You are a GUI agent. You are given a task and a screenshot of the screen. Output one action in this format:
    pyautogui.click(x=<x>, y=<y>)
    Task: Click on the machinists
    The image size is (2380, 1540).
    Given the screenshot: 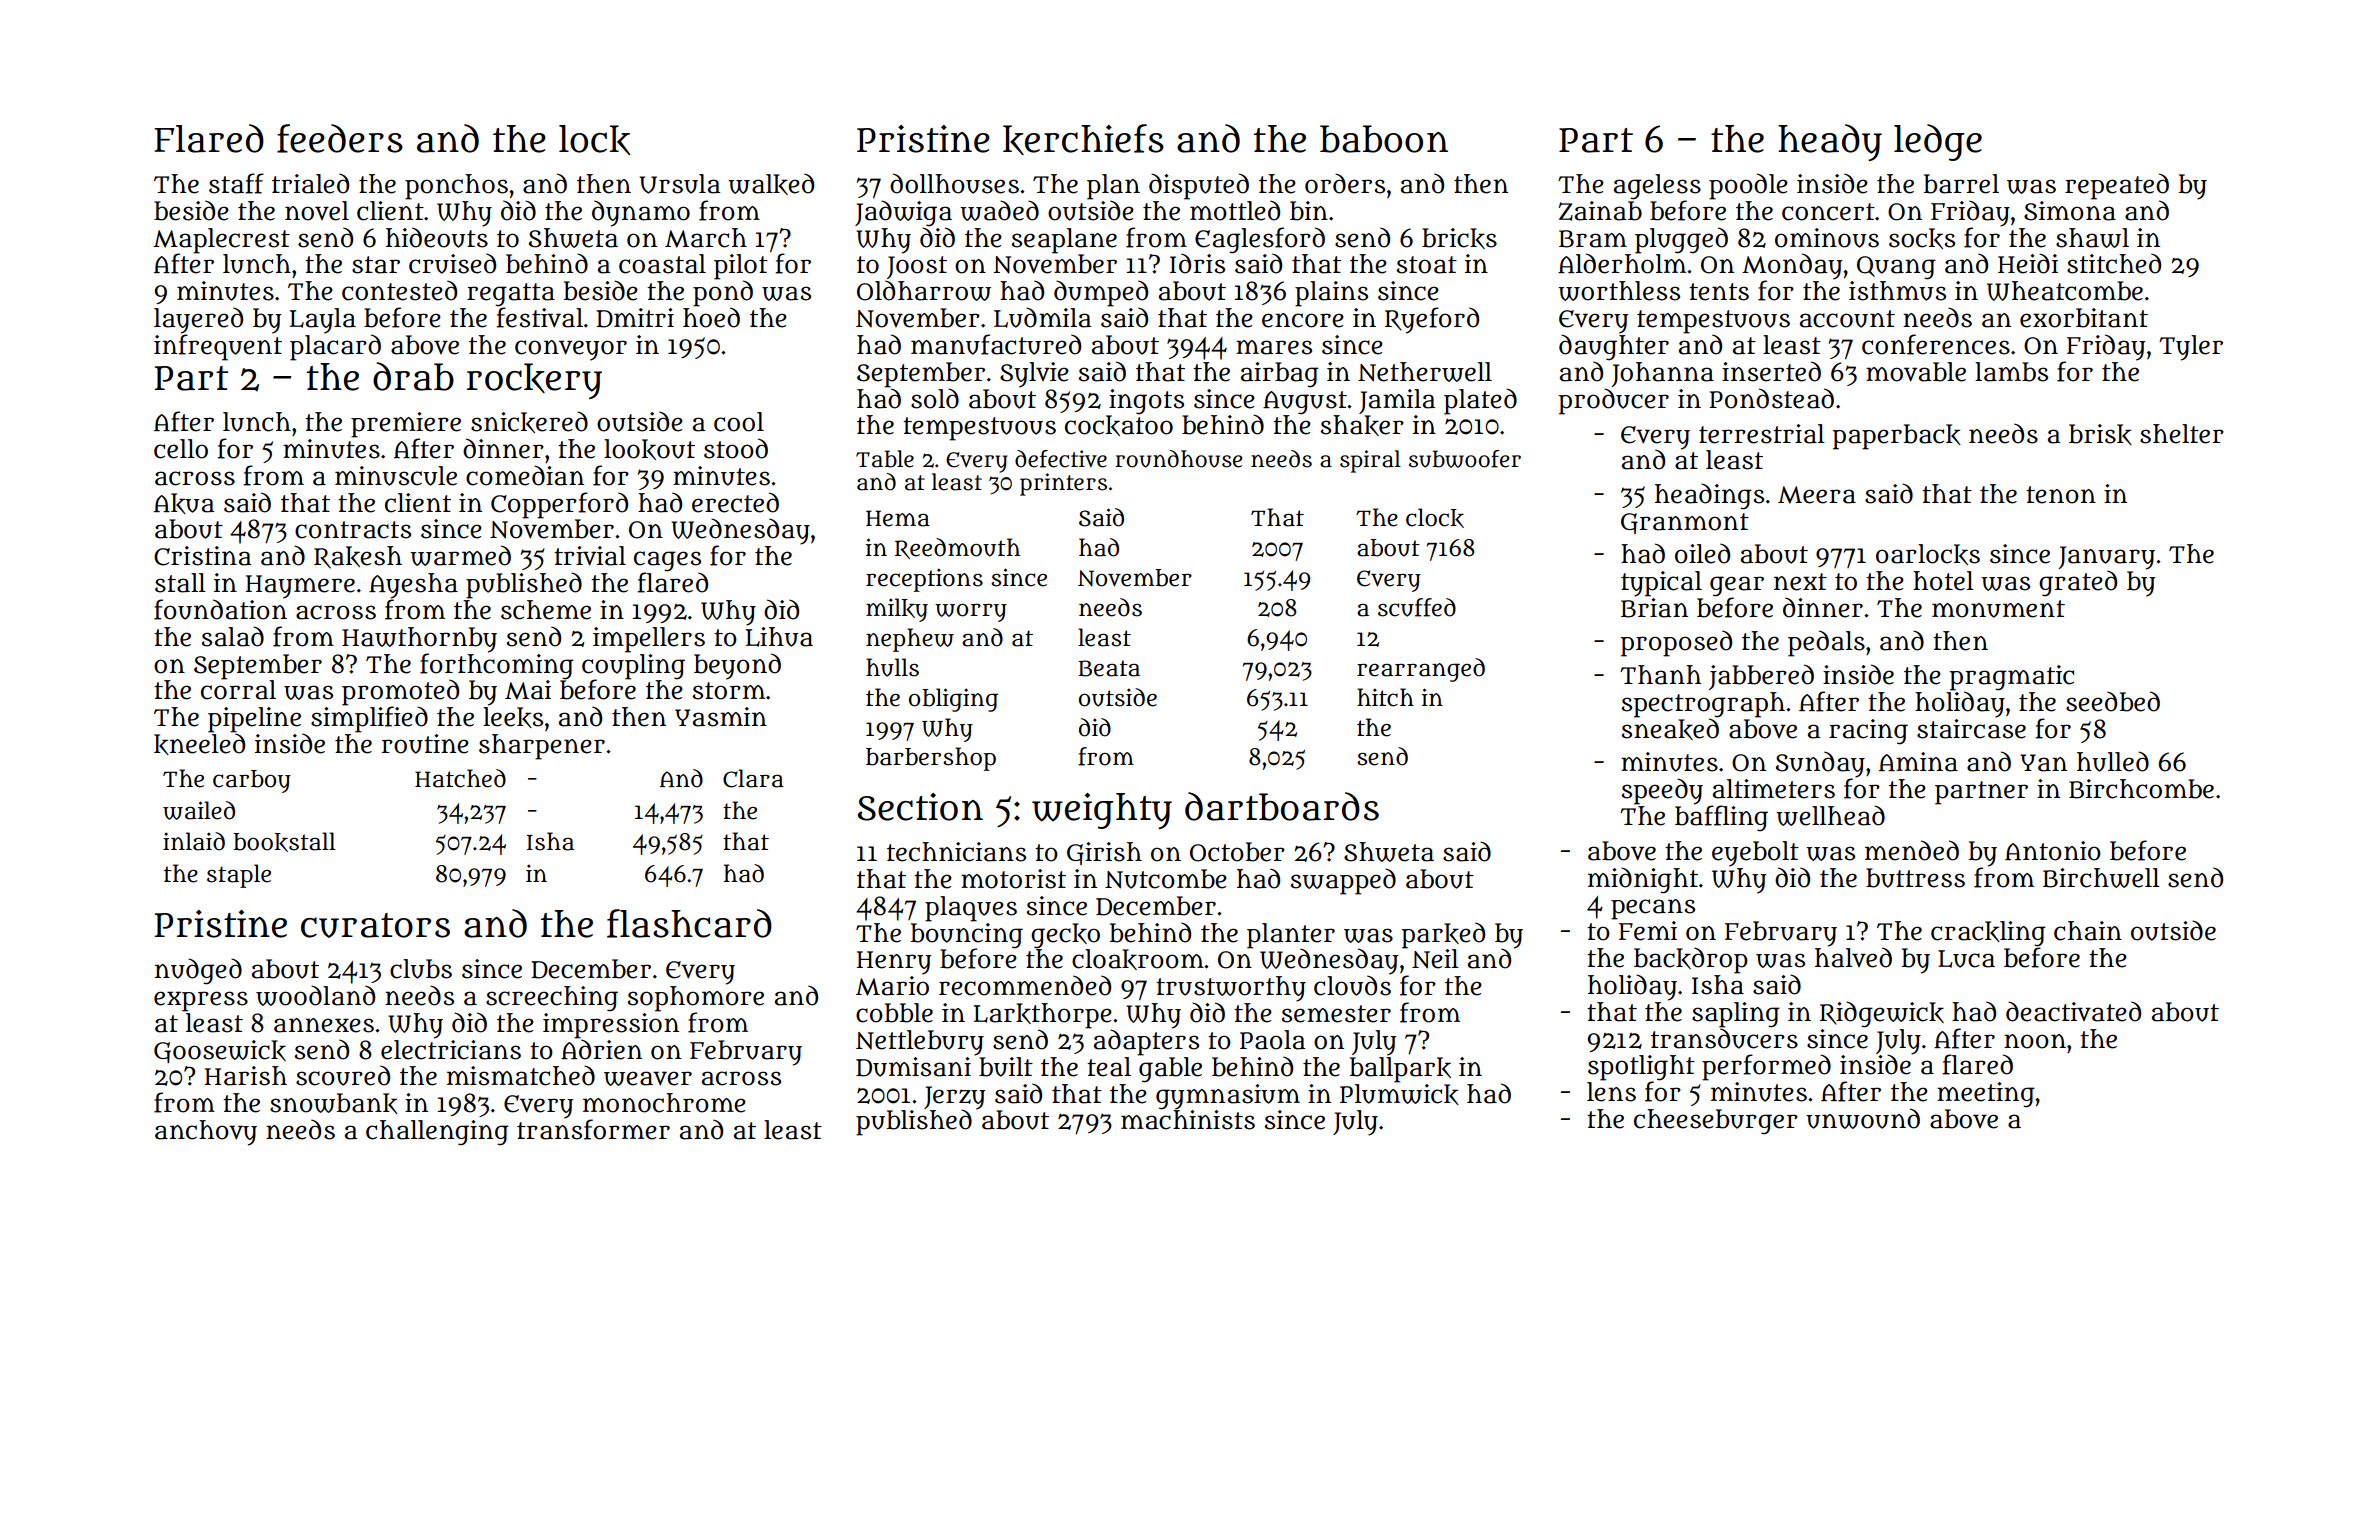 What is the action you would take?
    pyautogui.click(x=1188, y=1119)
